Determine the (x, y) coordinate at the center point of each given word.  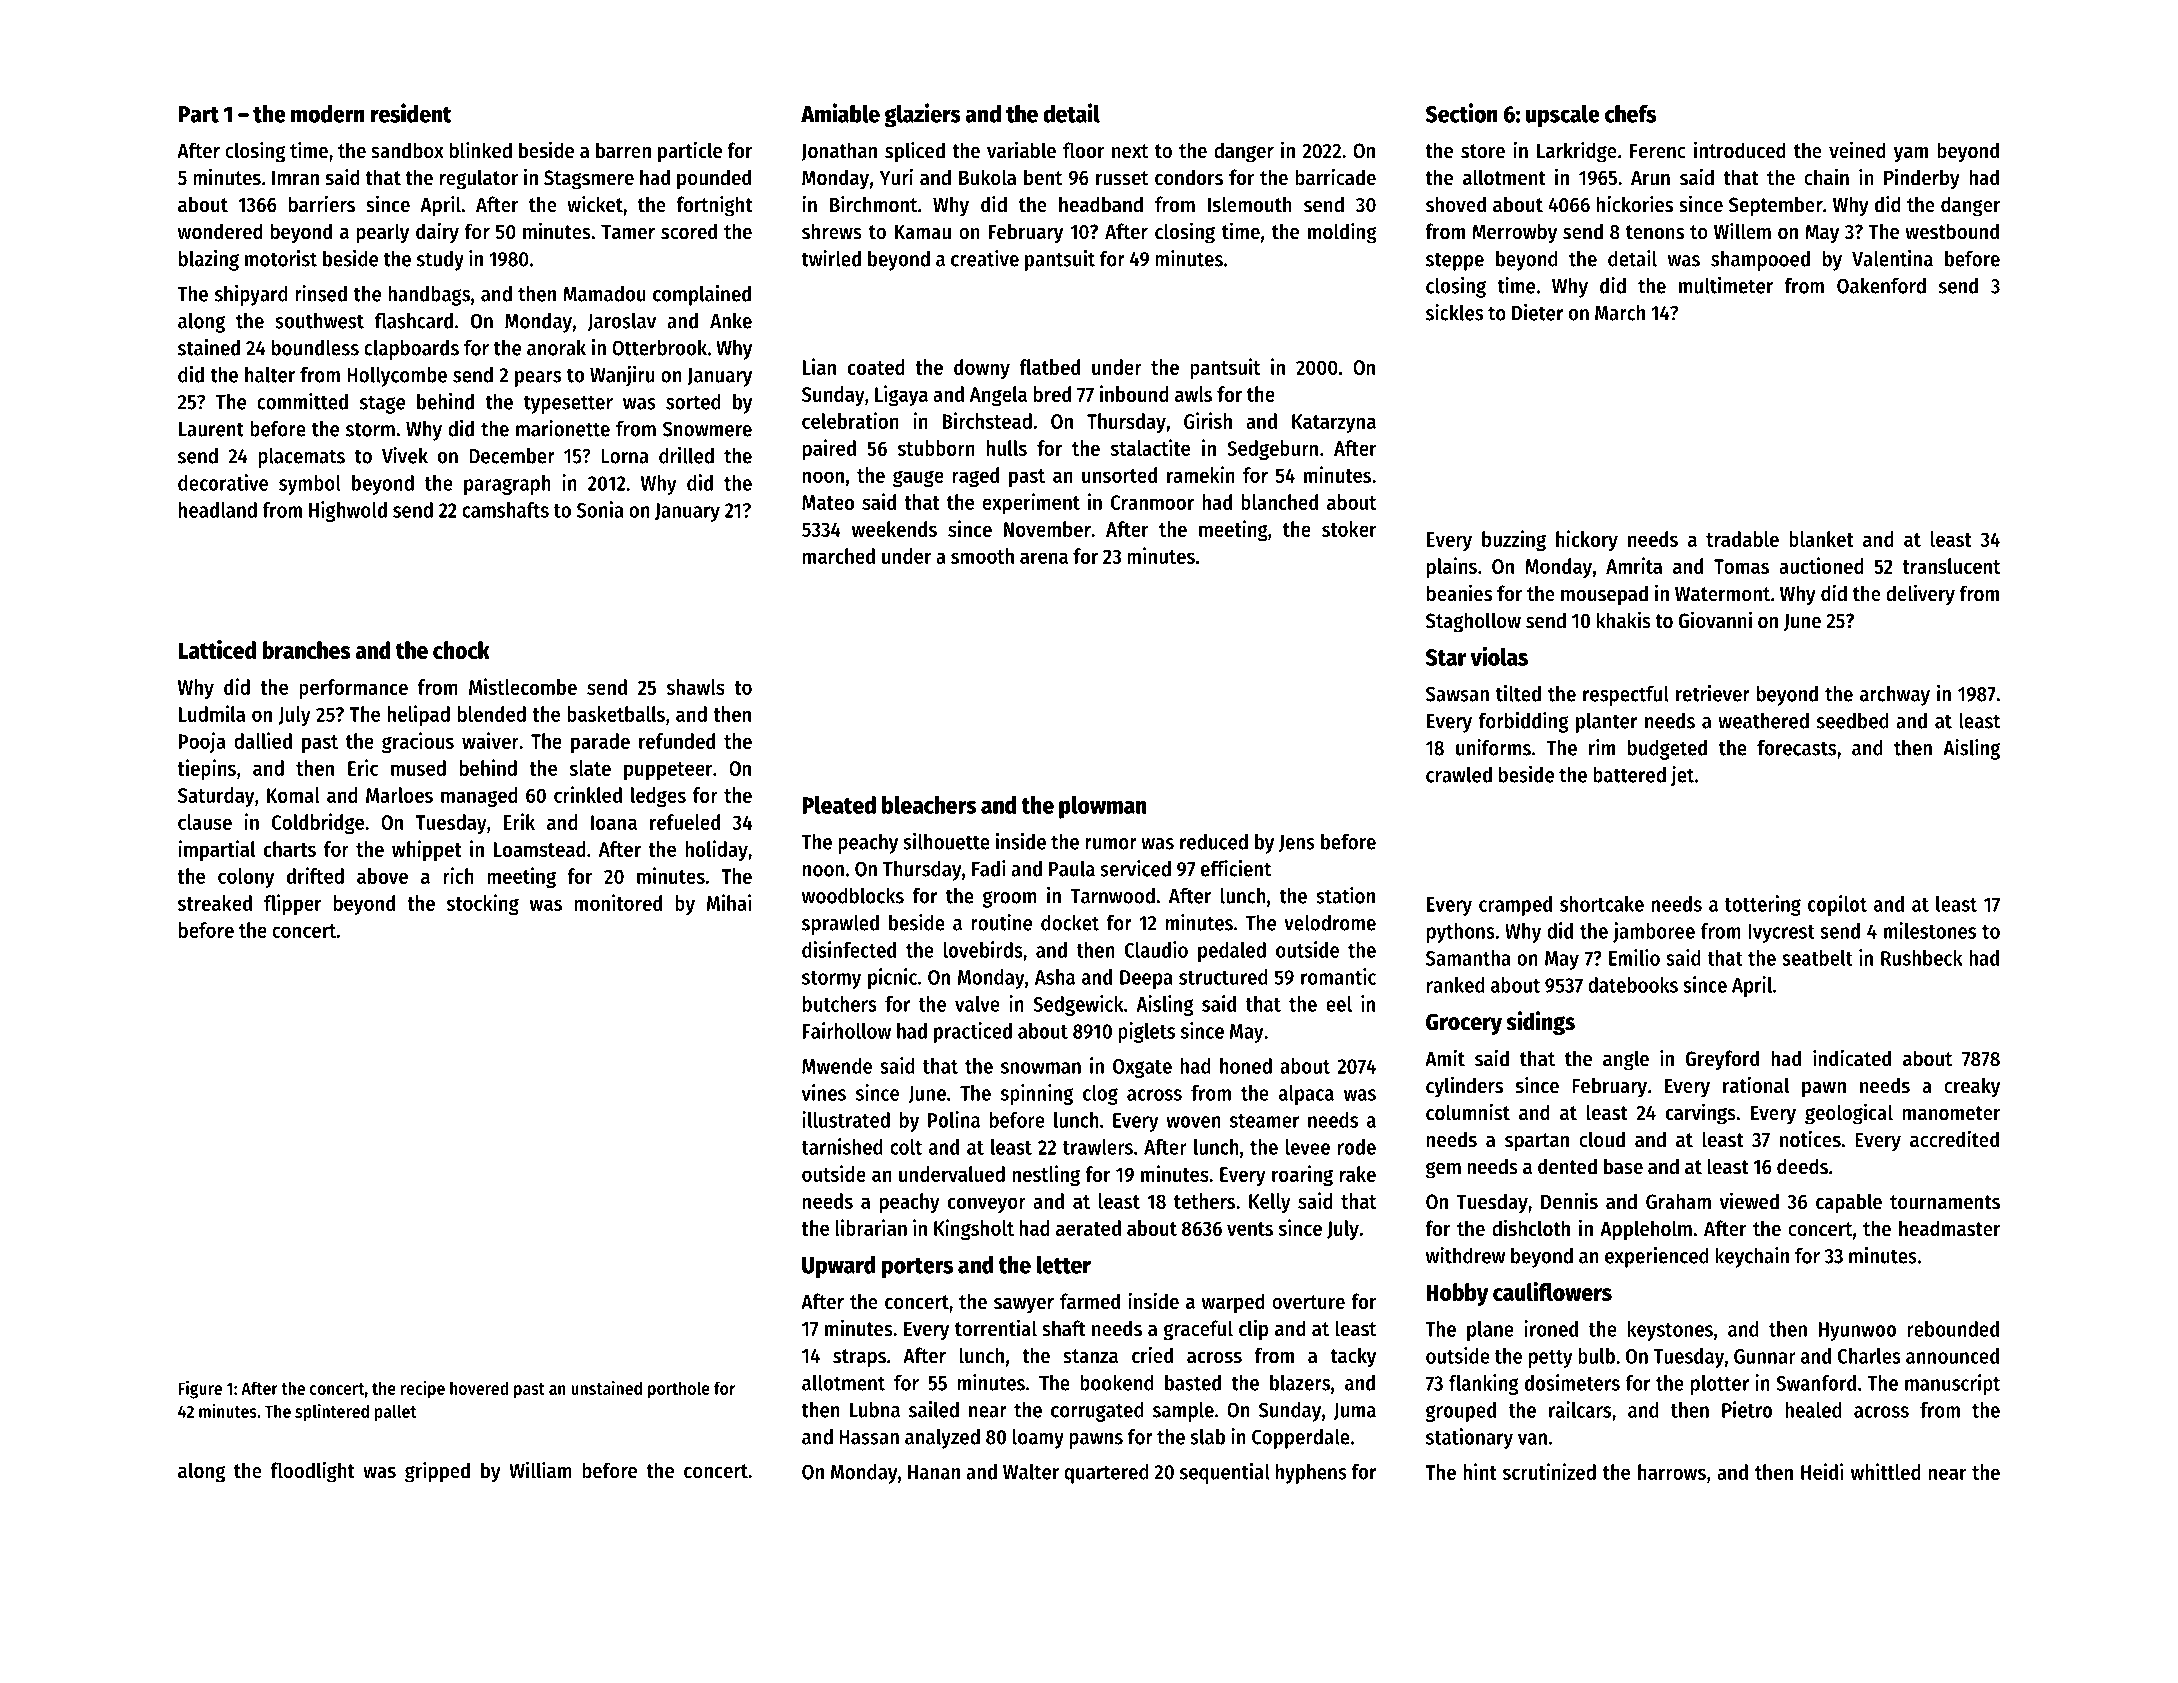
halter (270, 375)
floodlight (313, 1472)
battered (1629, 775)
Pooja (202, 742)
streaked (215, 903)
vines (824, 1092)
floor (1084, 150)
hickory (1587, 540)
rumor (1111, 844)
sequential (1225, 1473)
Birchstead (987, 420)
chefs (1630, 113)
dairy (437, 233)
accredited (1954, 1139)
